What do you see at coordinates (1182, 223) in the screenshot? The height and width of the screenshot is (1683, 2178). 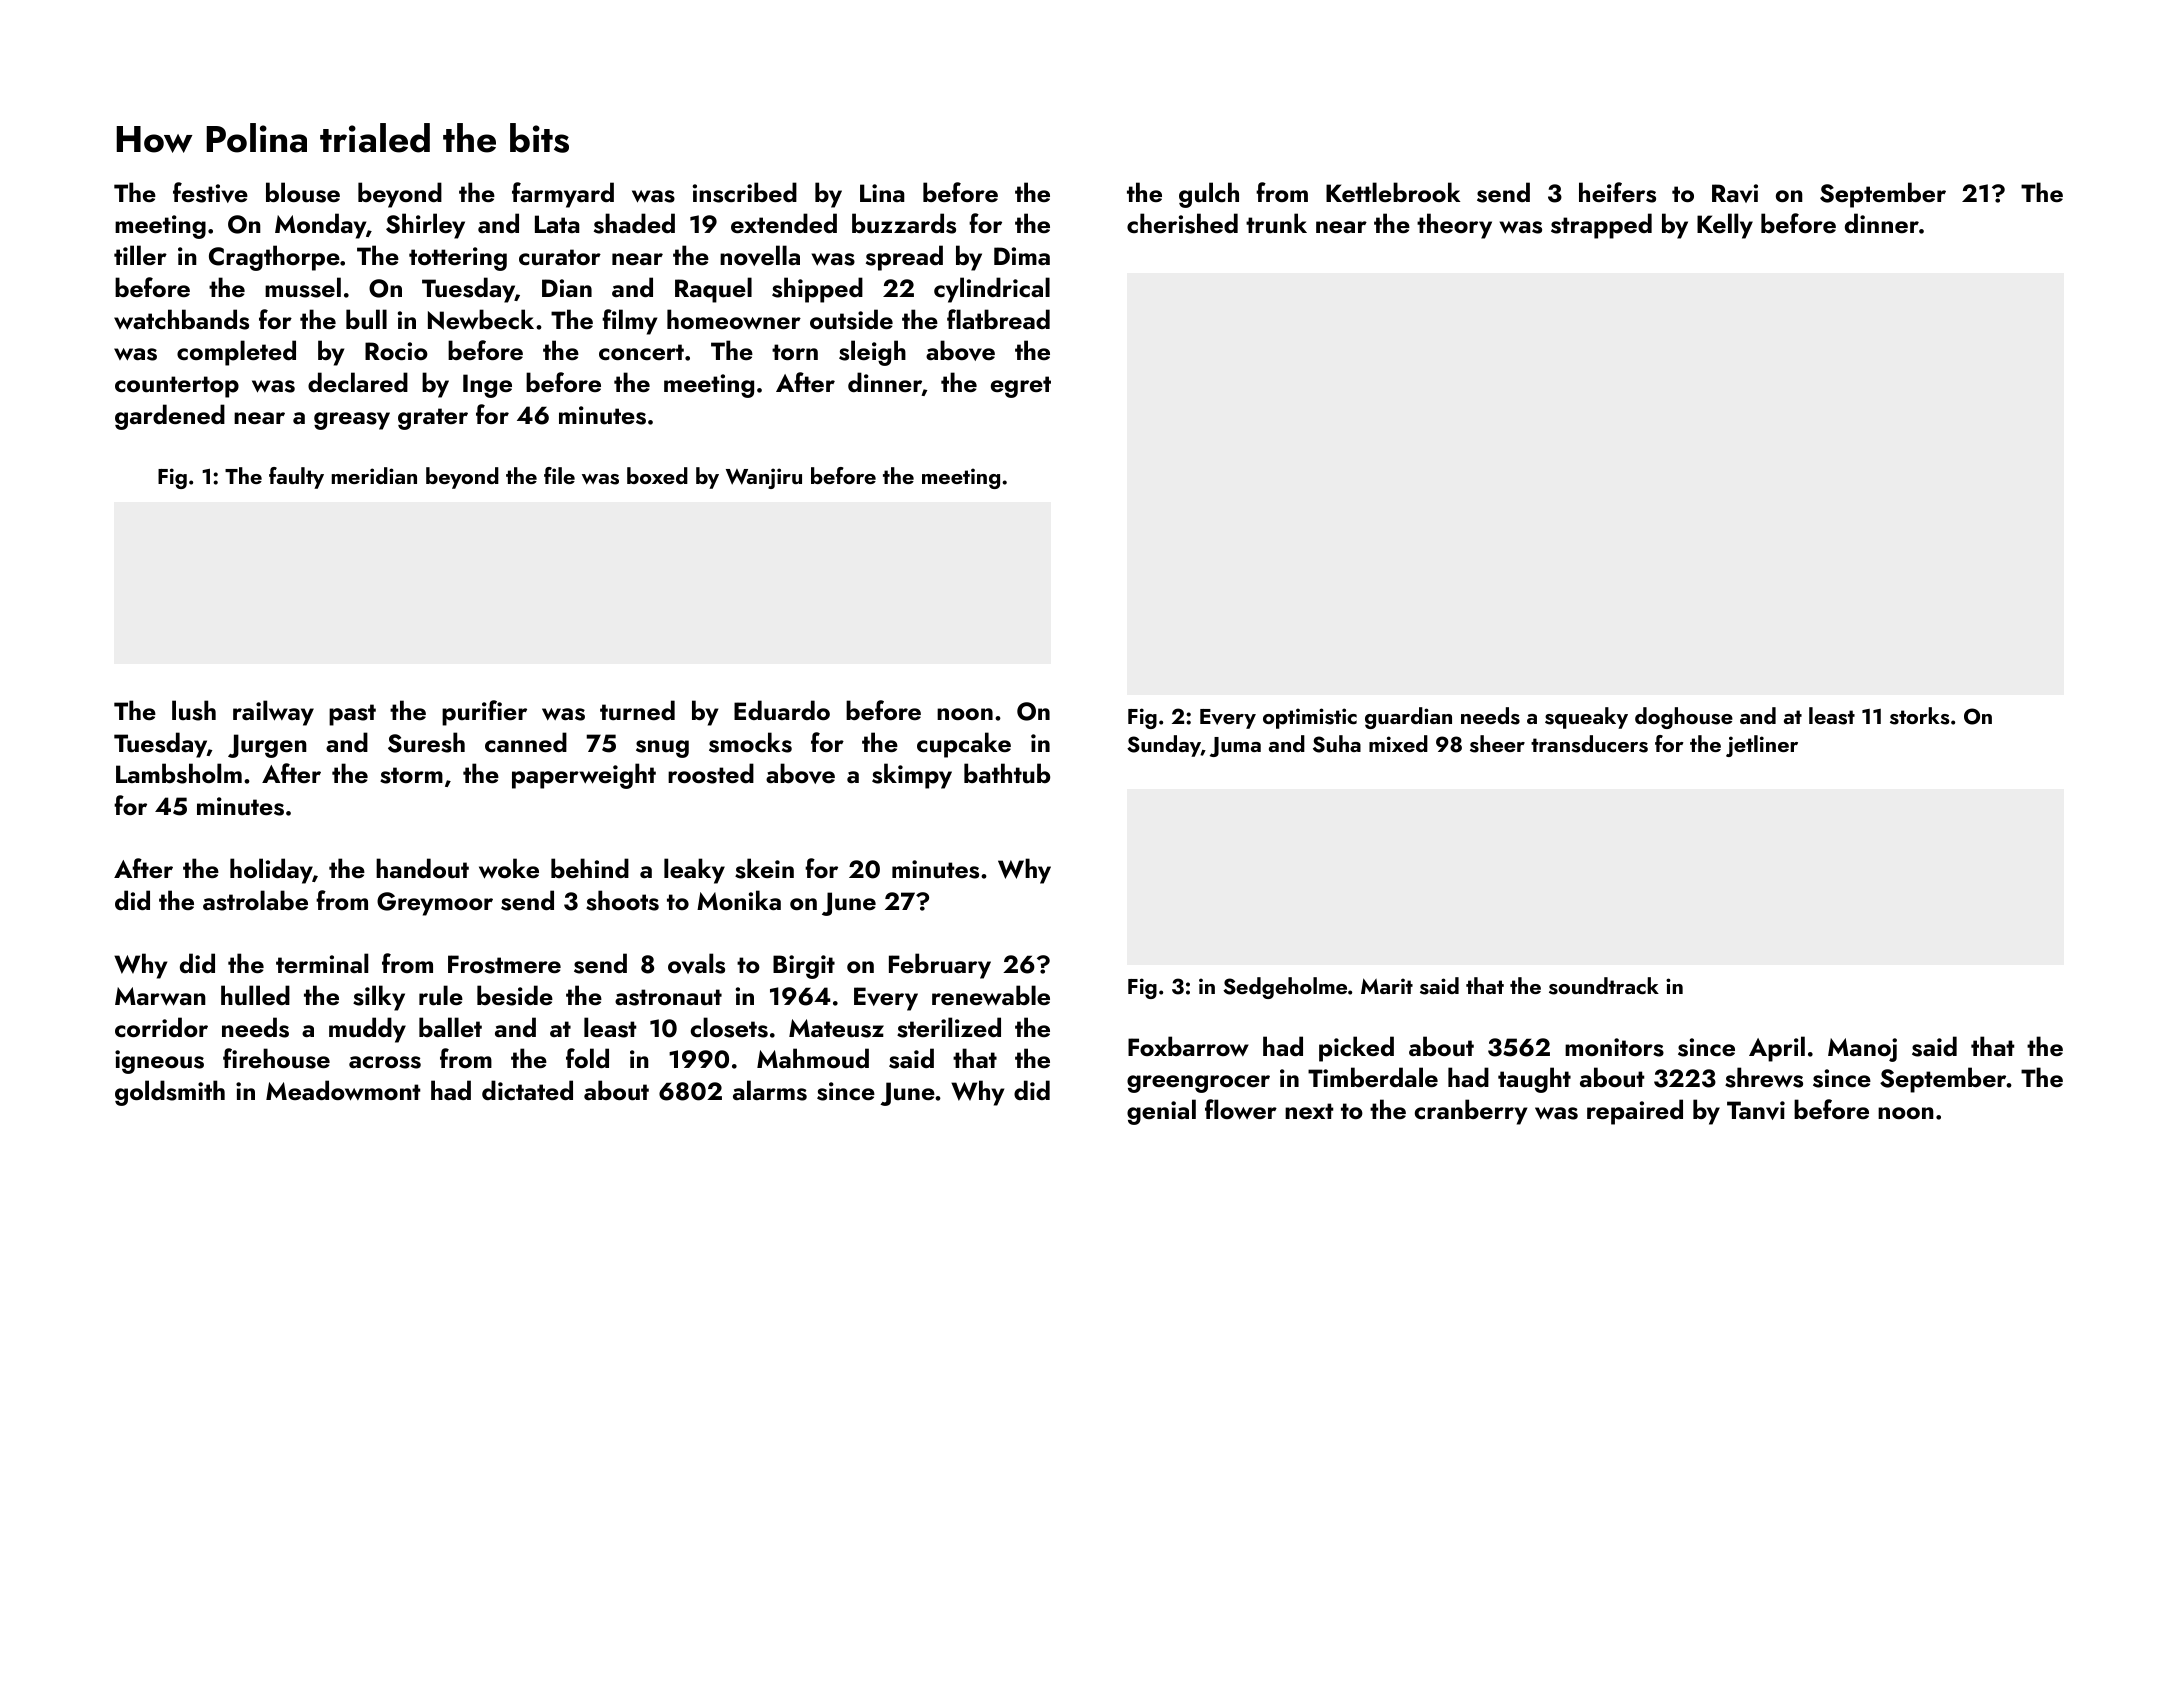 I see `cherished` at bounding box center [1182, 223].
